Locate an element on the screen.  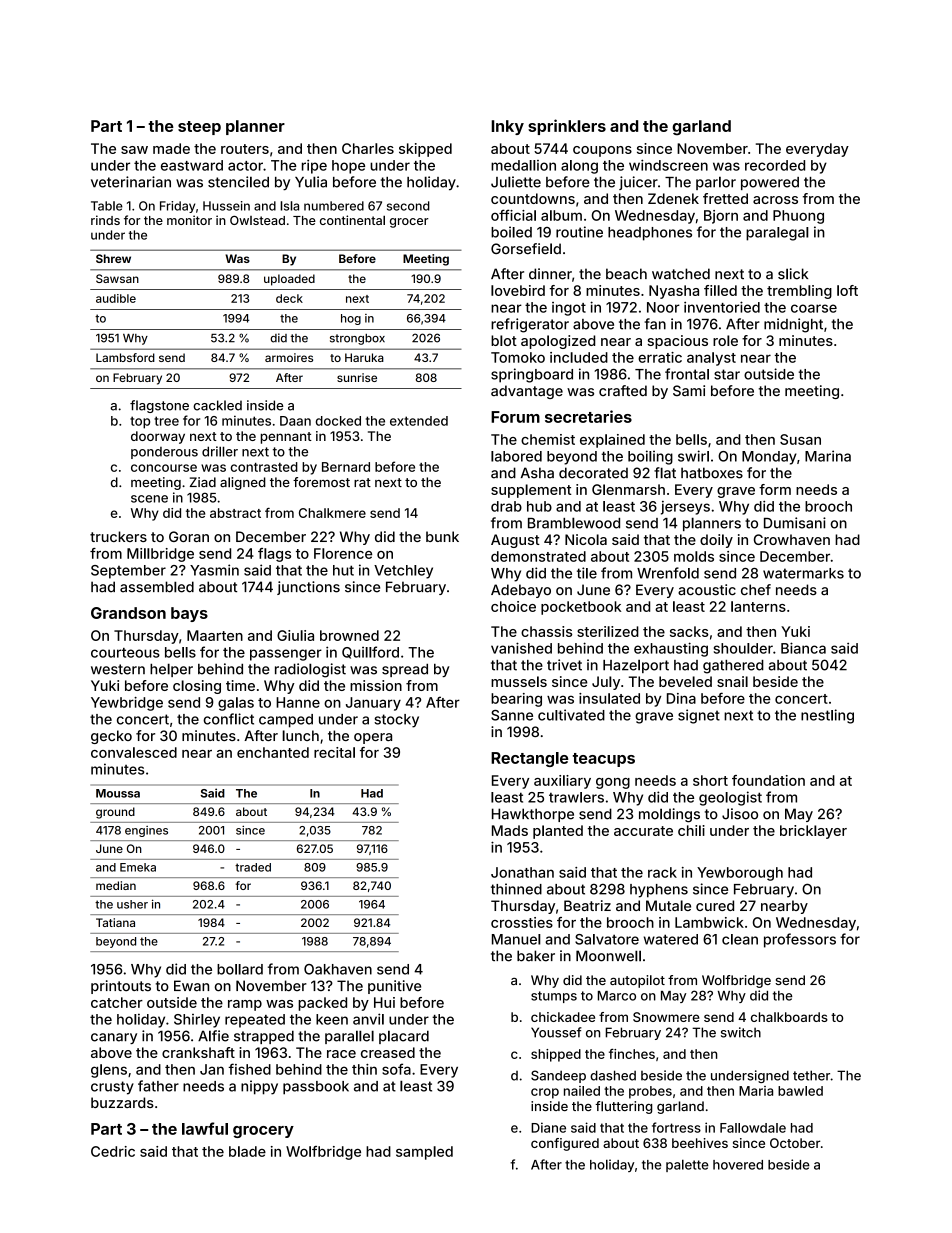
steep is located at coordinates (199, 128).
